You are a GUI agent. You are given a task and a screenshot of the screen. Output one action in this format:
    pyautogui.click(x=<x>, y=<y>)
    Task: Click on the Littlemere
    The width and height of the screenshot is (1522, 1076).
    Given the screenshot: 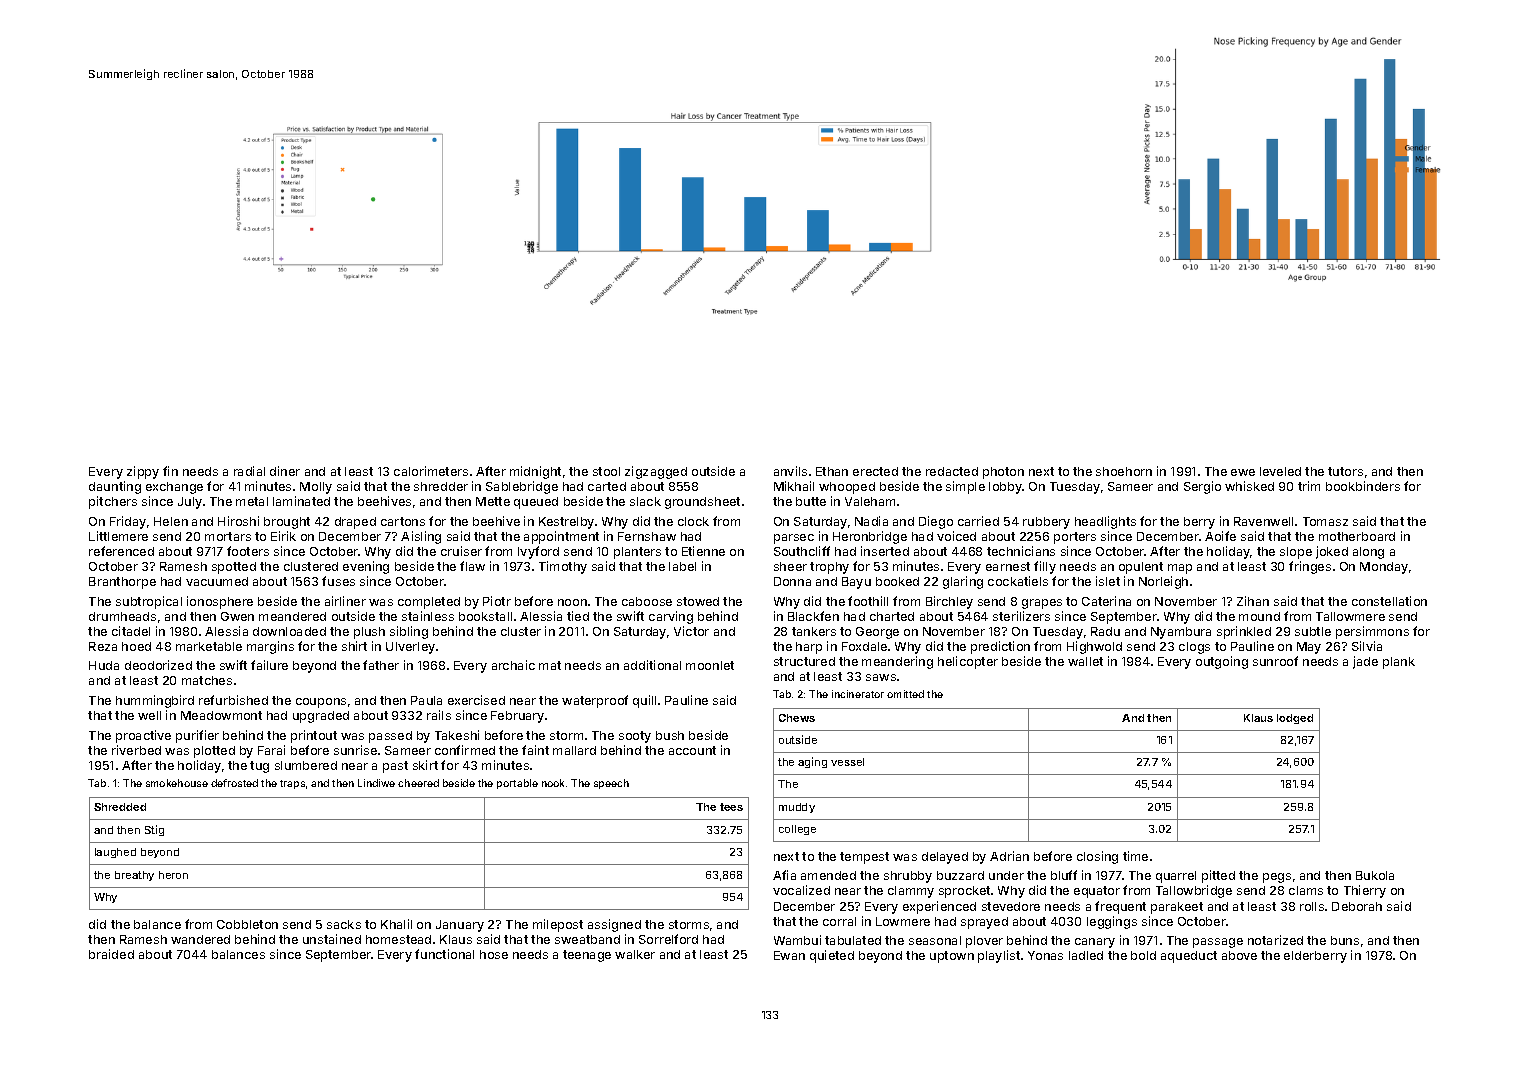 What is the action you would take?
    pyautogui.click(x=118, y=536)
